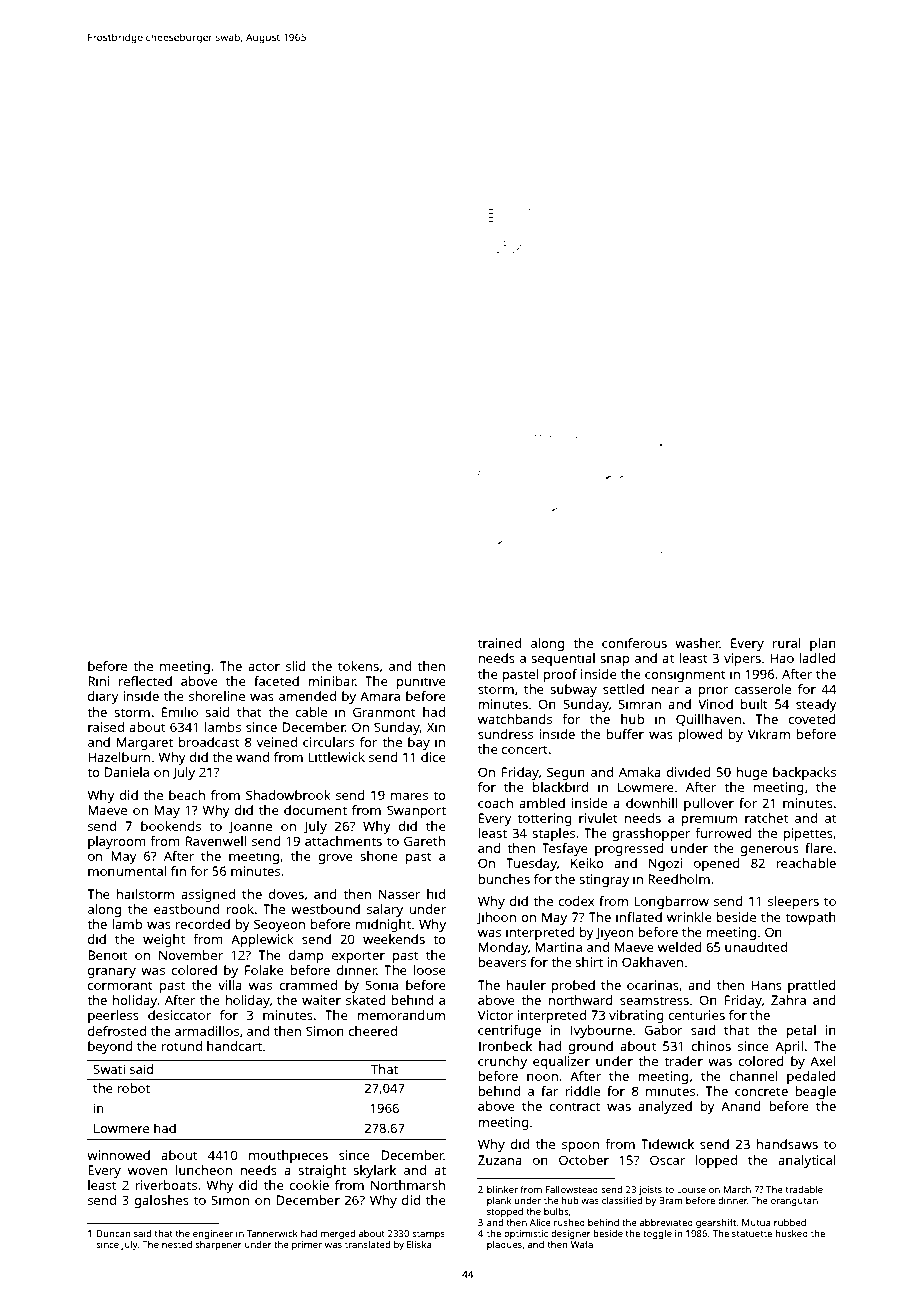 Image resolution: width=924 pixels, height=1308 pixels. Describe the element at coordinates (309, 1185) in the document. I see `cookie` at that location.
